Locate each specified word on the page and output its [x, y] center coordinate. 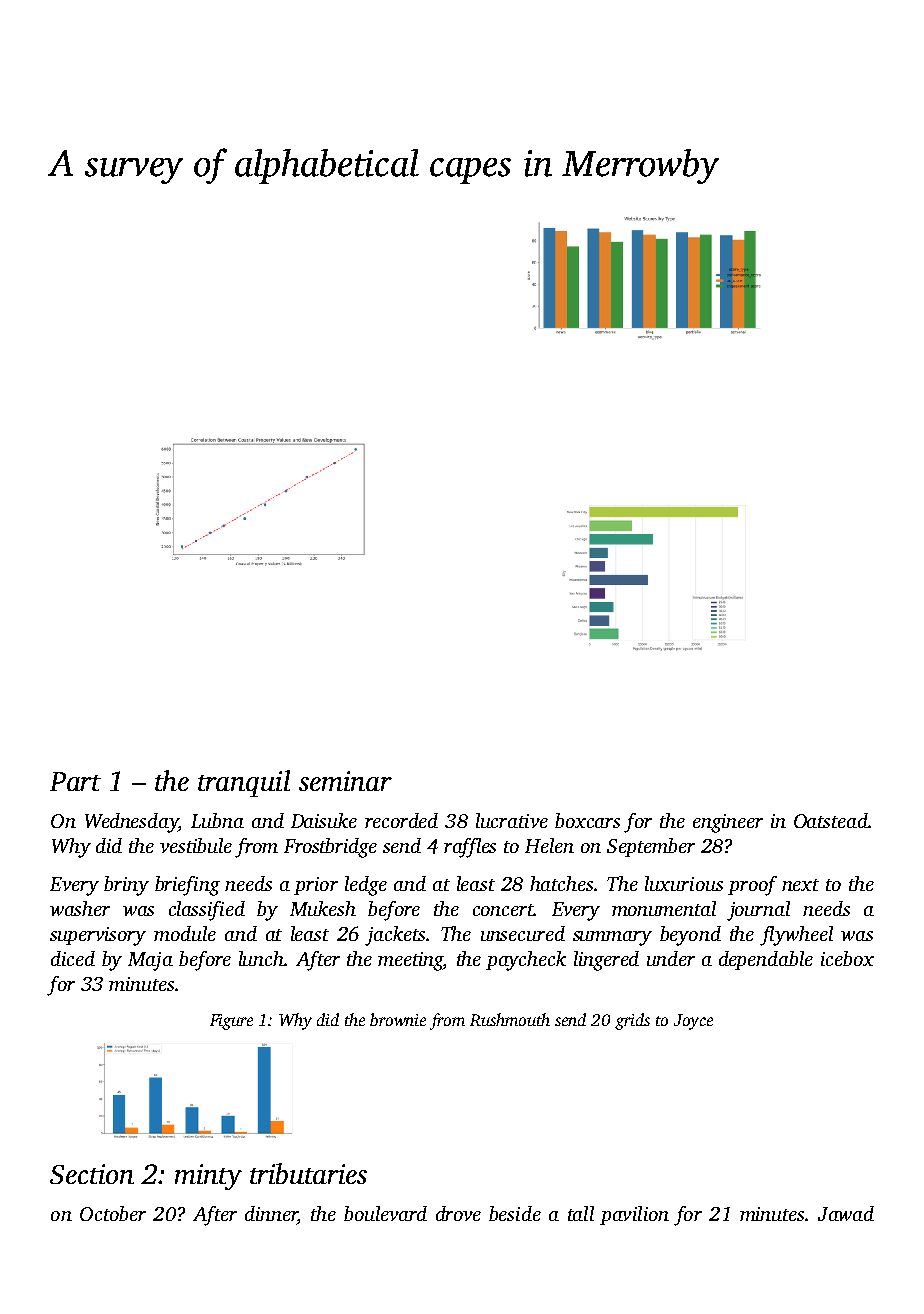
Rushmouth [510, 1019]
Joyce [693, 1022]
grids [632, 1021]
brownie [398, 1019]
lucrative [512, 820]
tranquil [244, 783]
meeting [410, 961]
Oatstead [831, 820]
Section [92, 1174]
